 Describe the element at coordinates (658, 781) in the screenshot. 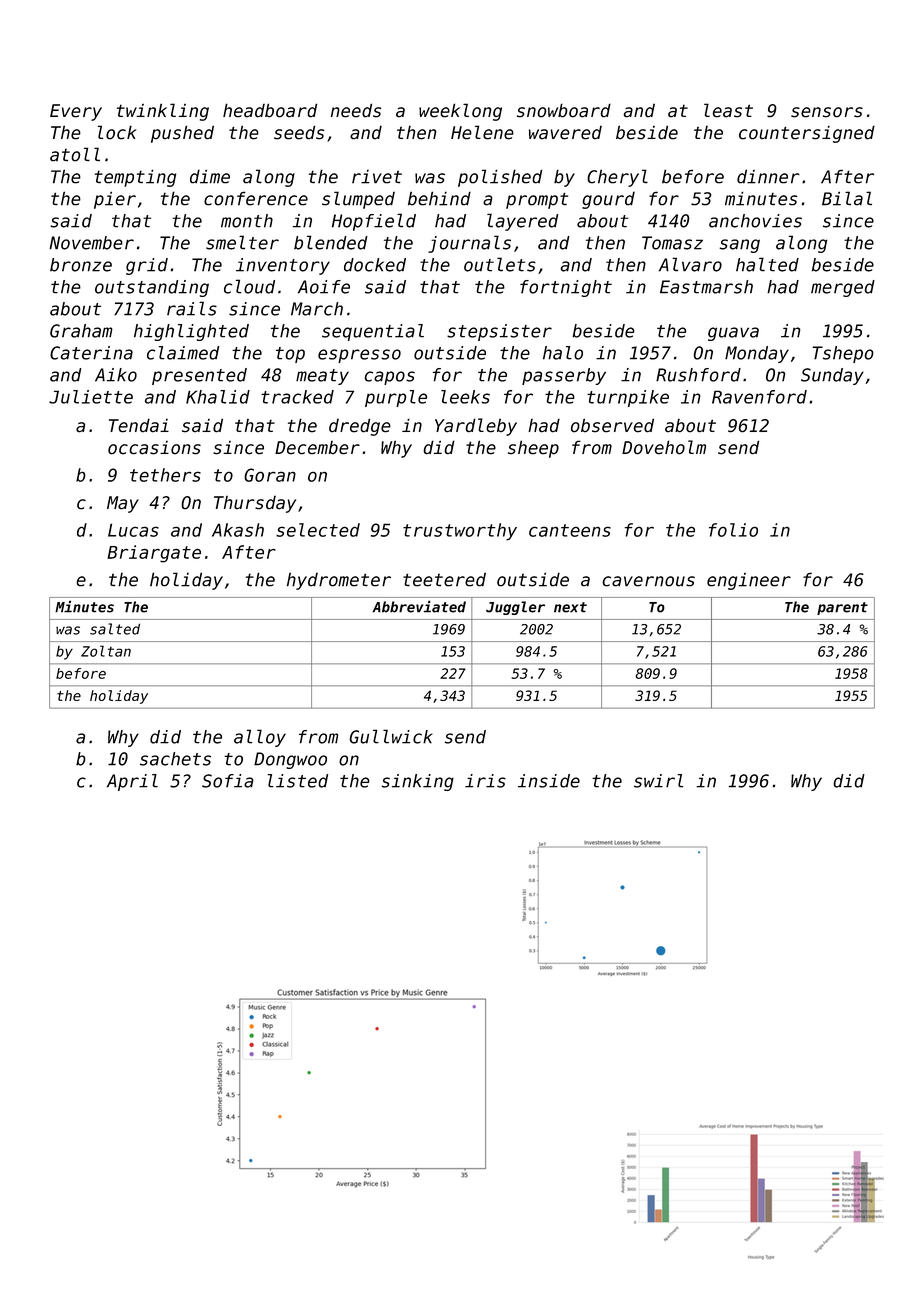

I see `swirl` at that location.
